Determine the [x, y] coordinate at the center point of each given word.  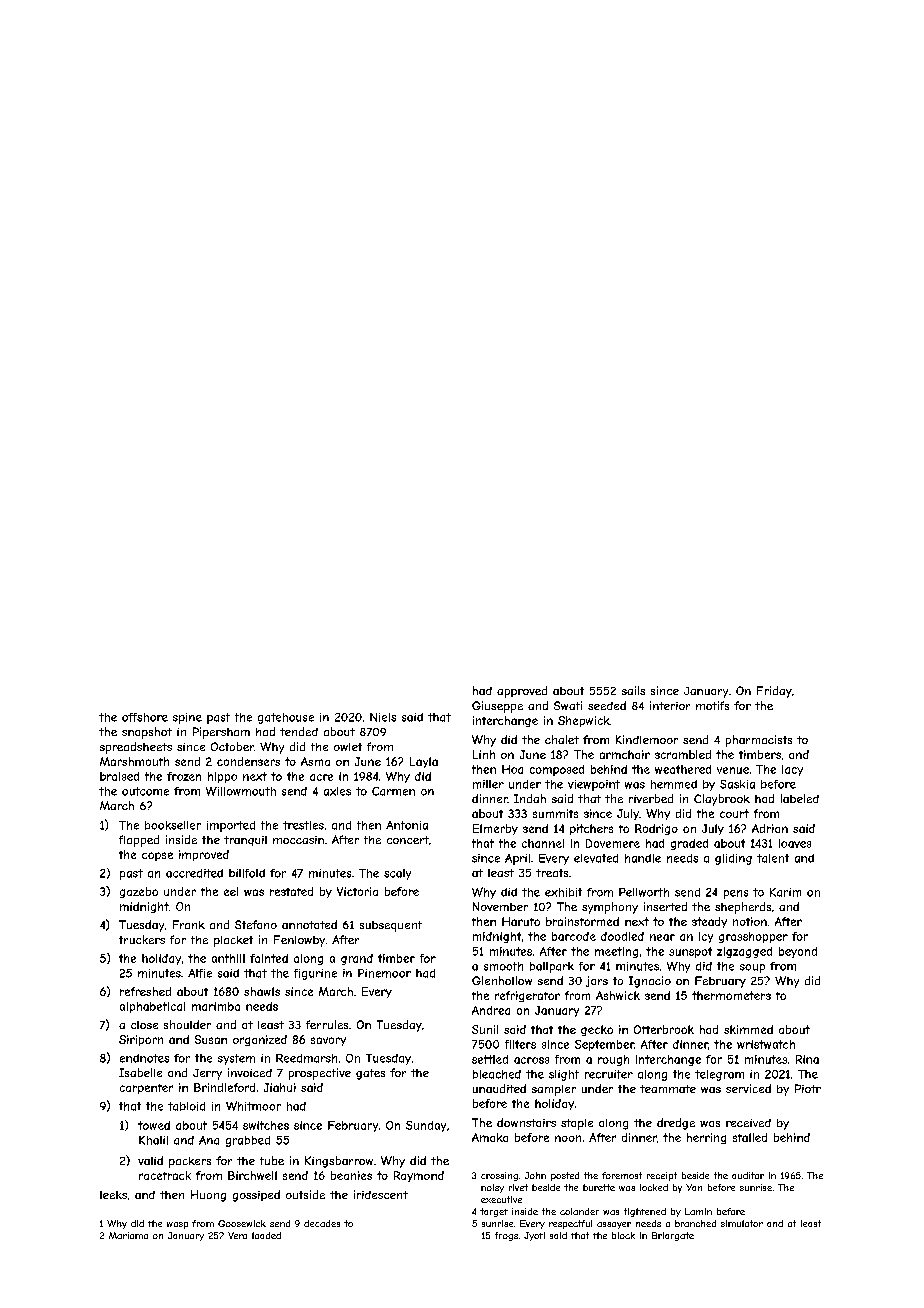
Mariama [128, 1235]
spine [187, 718]
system [236, 1059]
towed [154, 1125]
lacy [792, 770]
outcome [145, 791]
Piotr [808, 1088]
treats [552, 873]
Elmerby [495, 829]
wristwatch [766, 1044]
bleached [497, 1074]
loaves [795, 843]
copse [157, 856]
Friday [774, 692]
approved [522, 692]
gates [370, 1074]
